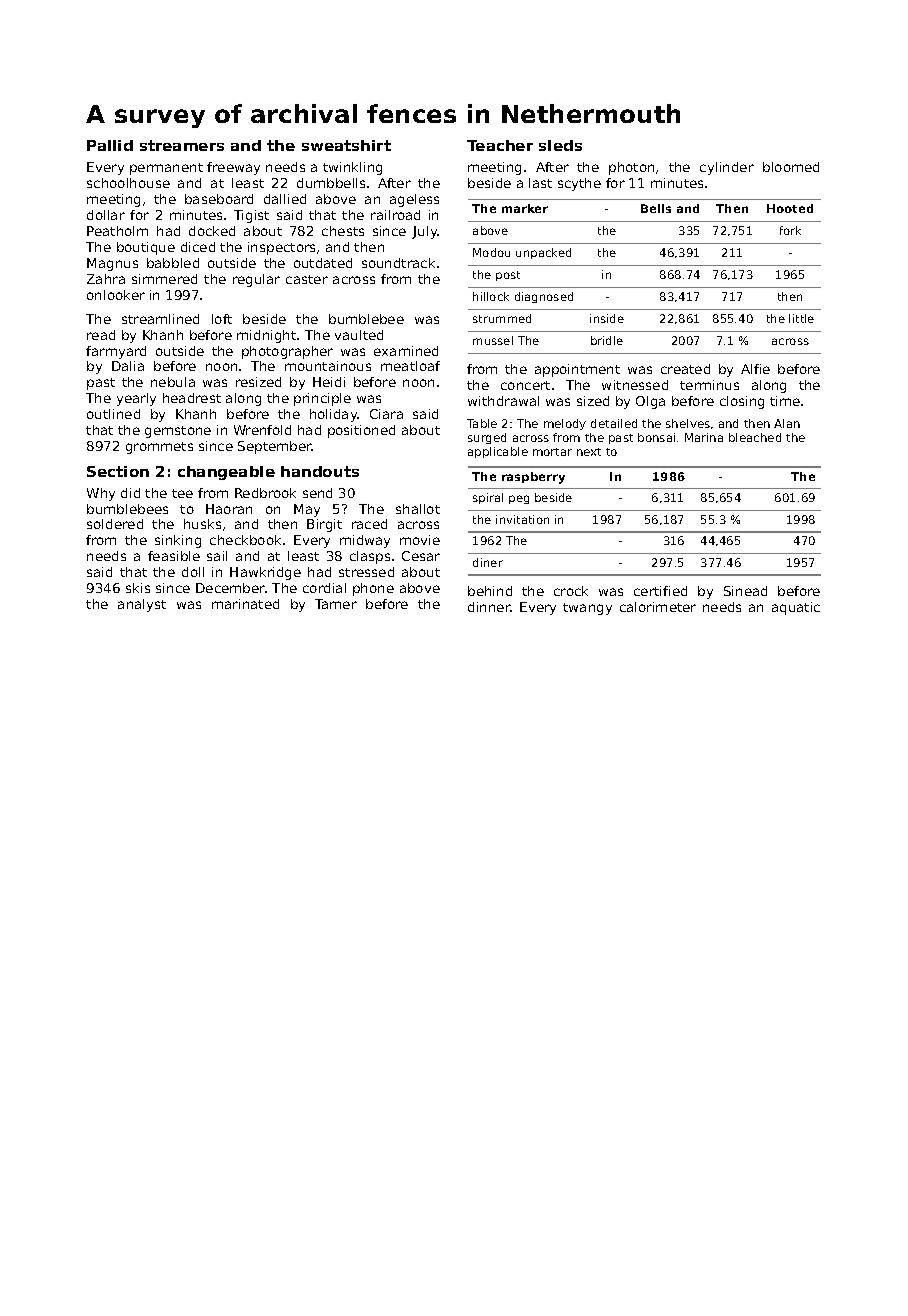 The image size is (908, 1316). Describe the element at coordinates (607, 340) in the screenshot. I see `bridle` at that location.
